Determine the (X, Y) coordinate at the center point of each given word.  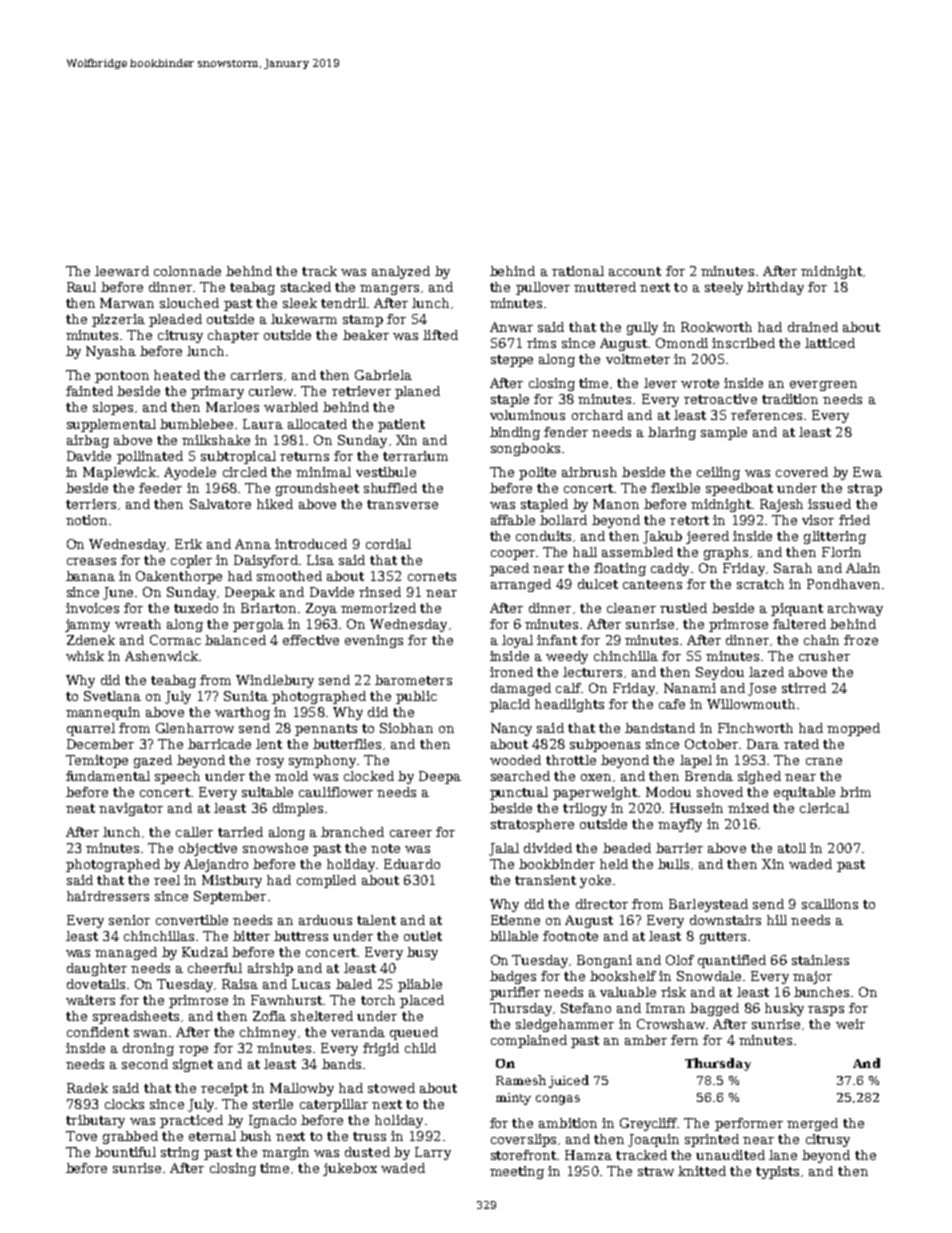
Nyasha (111, 352)
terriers (91, 504)
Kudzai (205, 952)
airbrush (589, 472)
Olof (680, 960)
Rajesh (781, 505)
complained (529, 1041)
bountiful (125, 1152)
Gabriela (383, 375)
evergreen (823, 386)
